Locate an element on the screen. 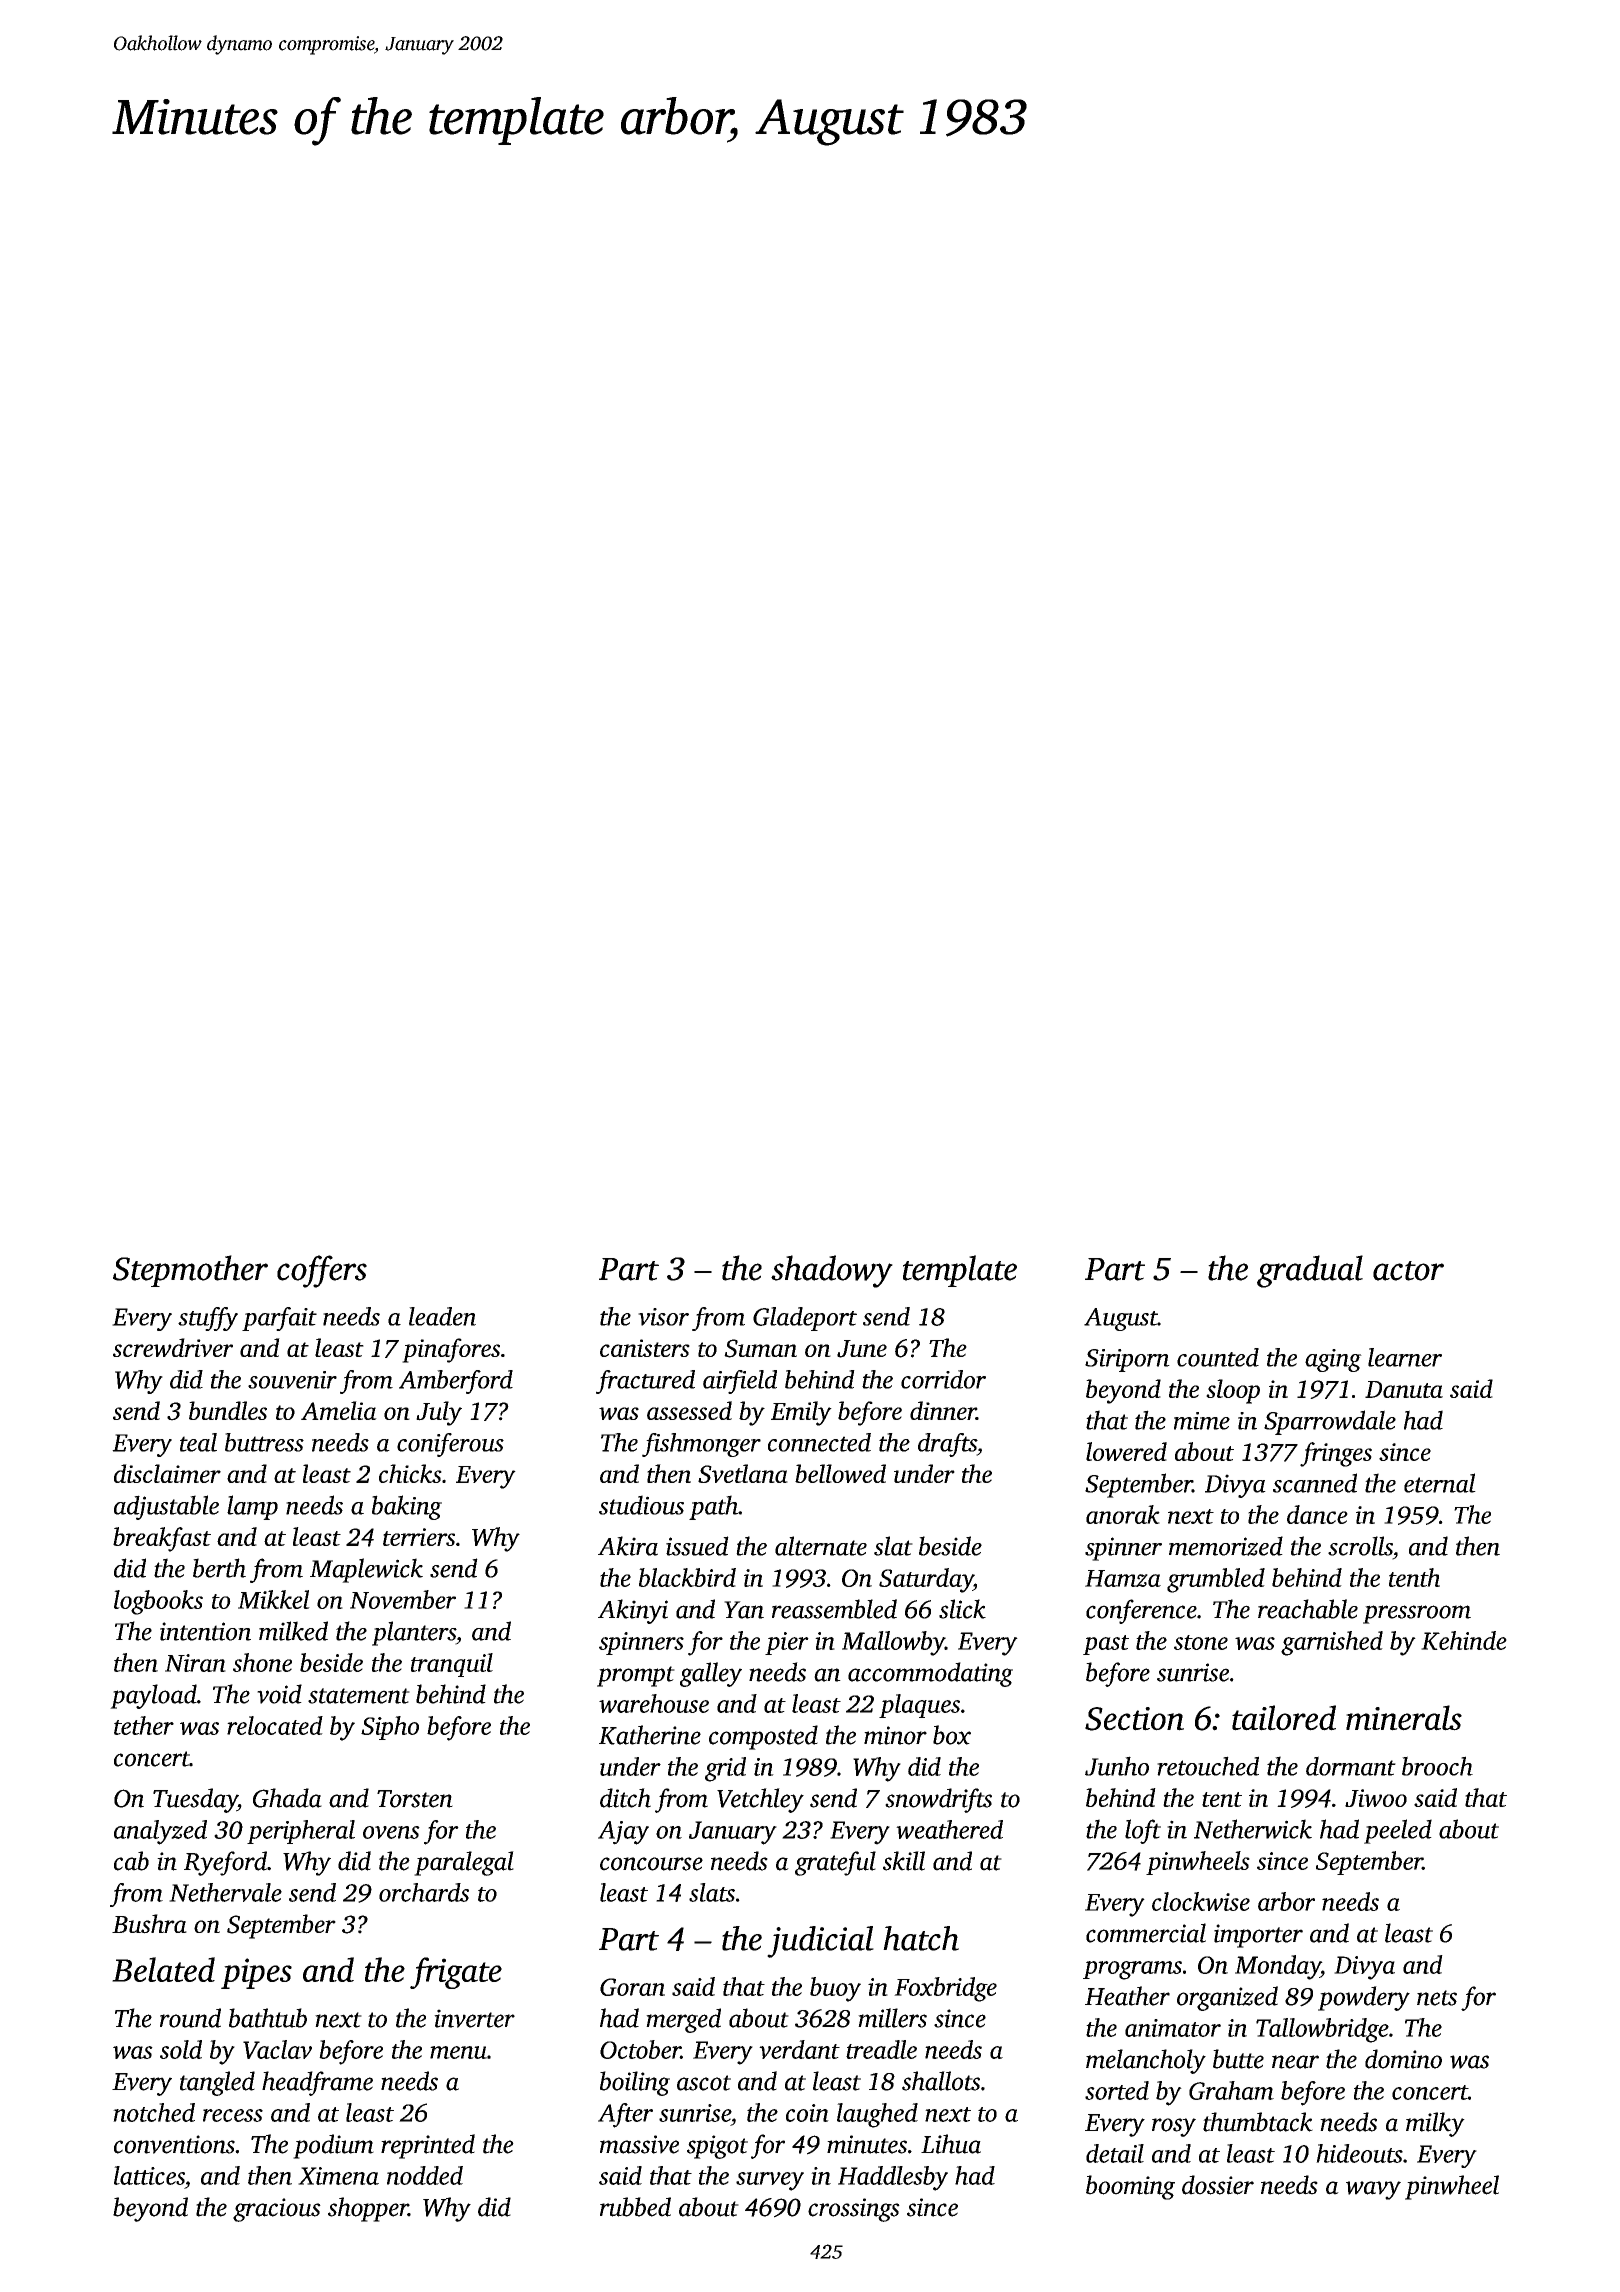 This screenshot has height=2292, width=1620. shadowy is located at coordinates (832, 1271).
